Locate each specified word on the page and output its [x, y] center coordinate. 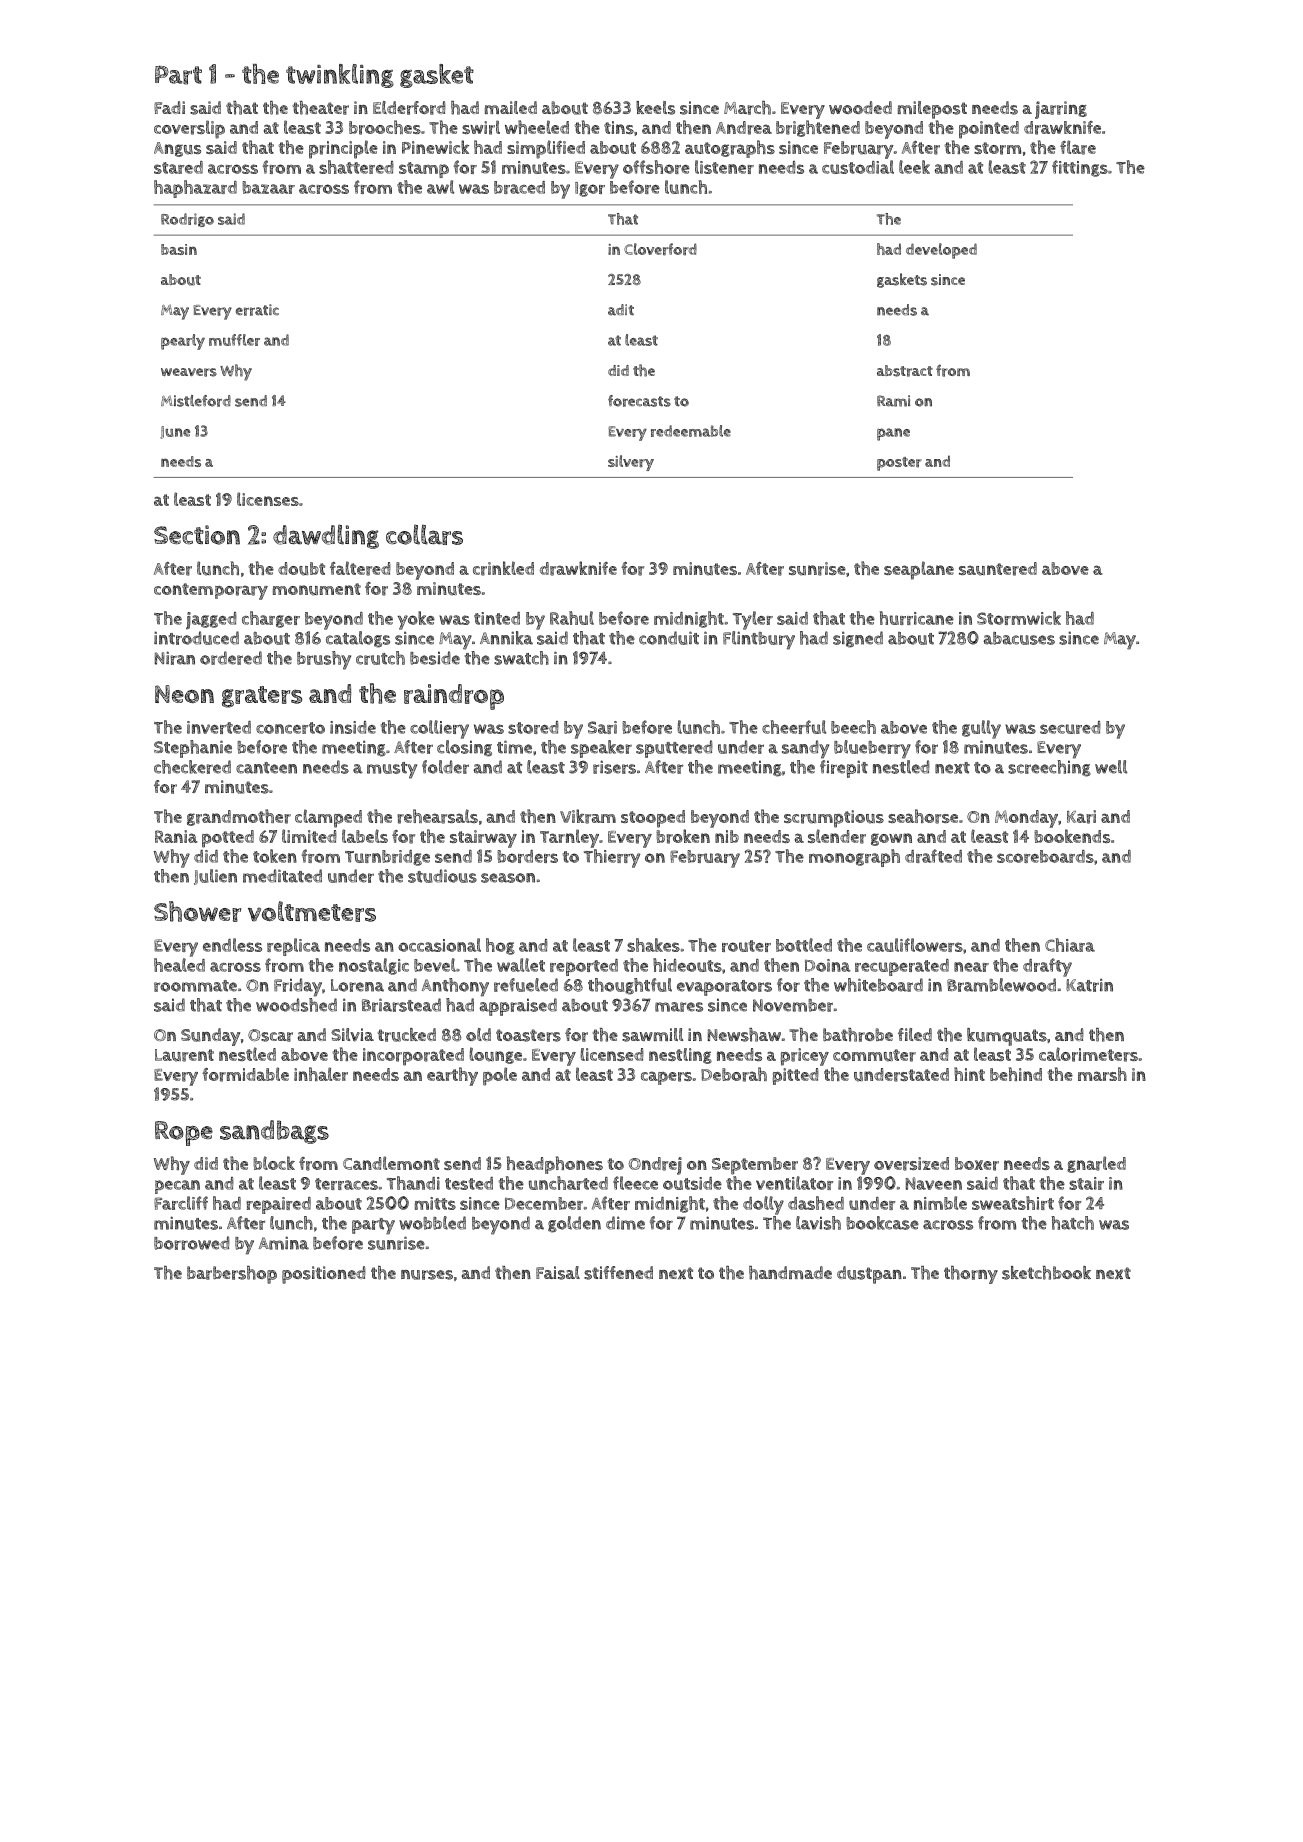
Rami [893, 401]
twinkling [340, 76]
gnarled [1096, 1164]
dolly [763, 1205]
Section [197, 535]
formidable [245, 1074]
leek [914, 167]
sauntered [998, 569]
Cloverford [660, 249]
